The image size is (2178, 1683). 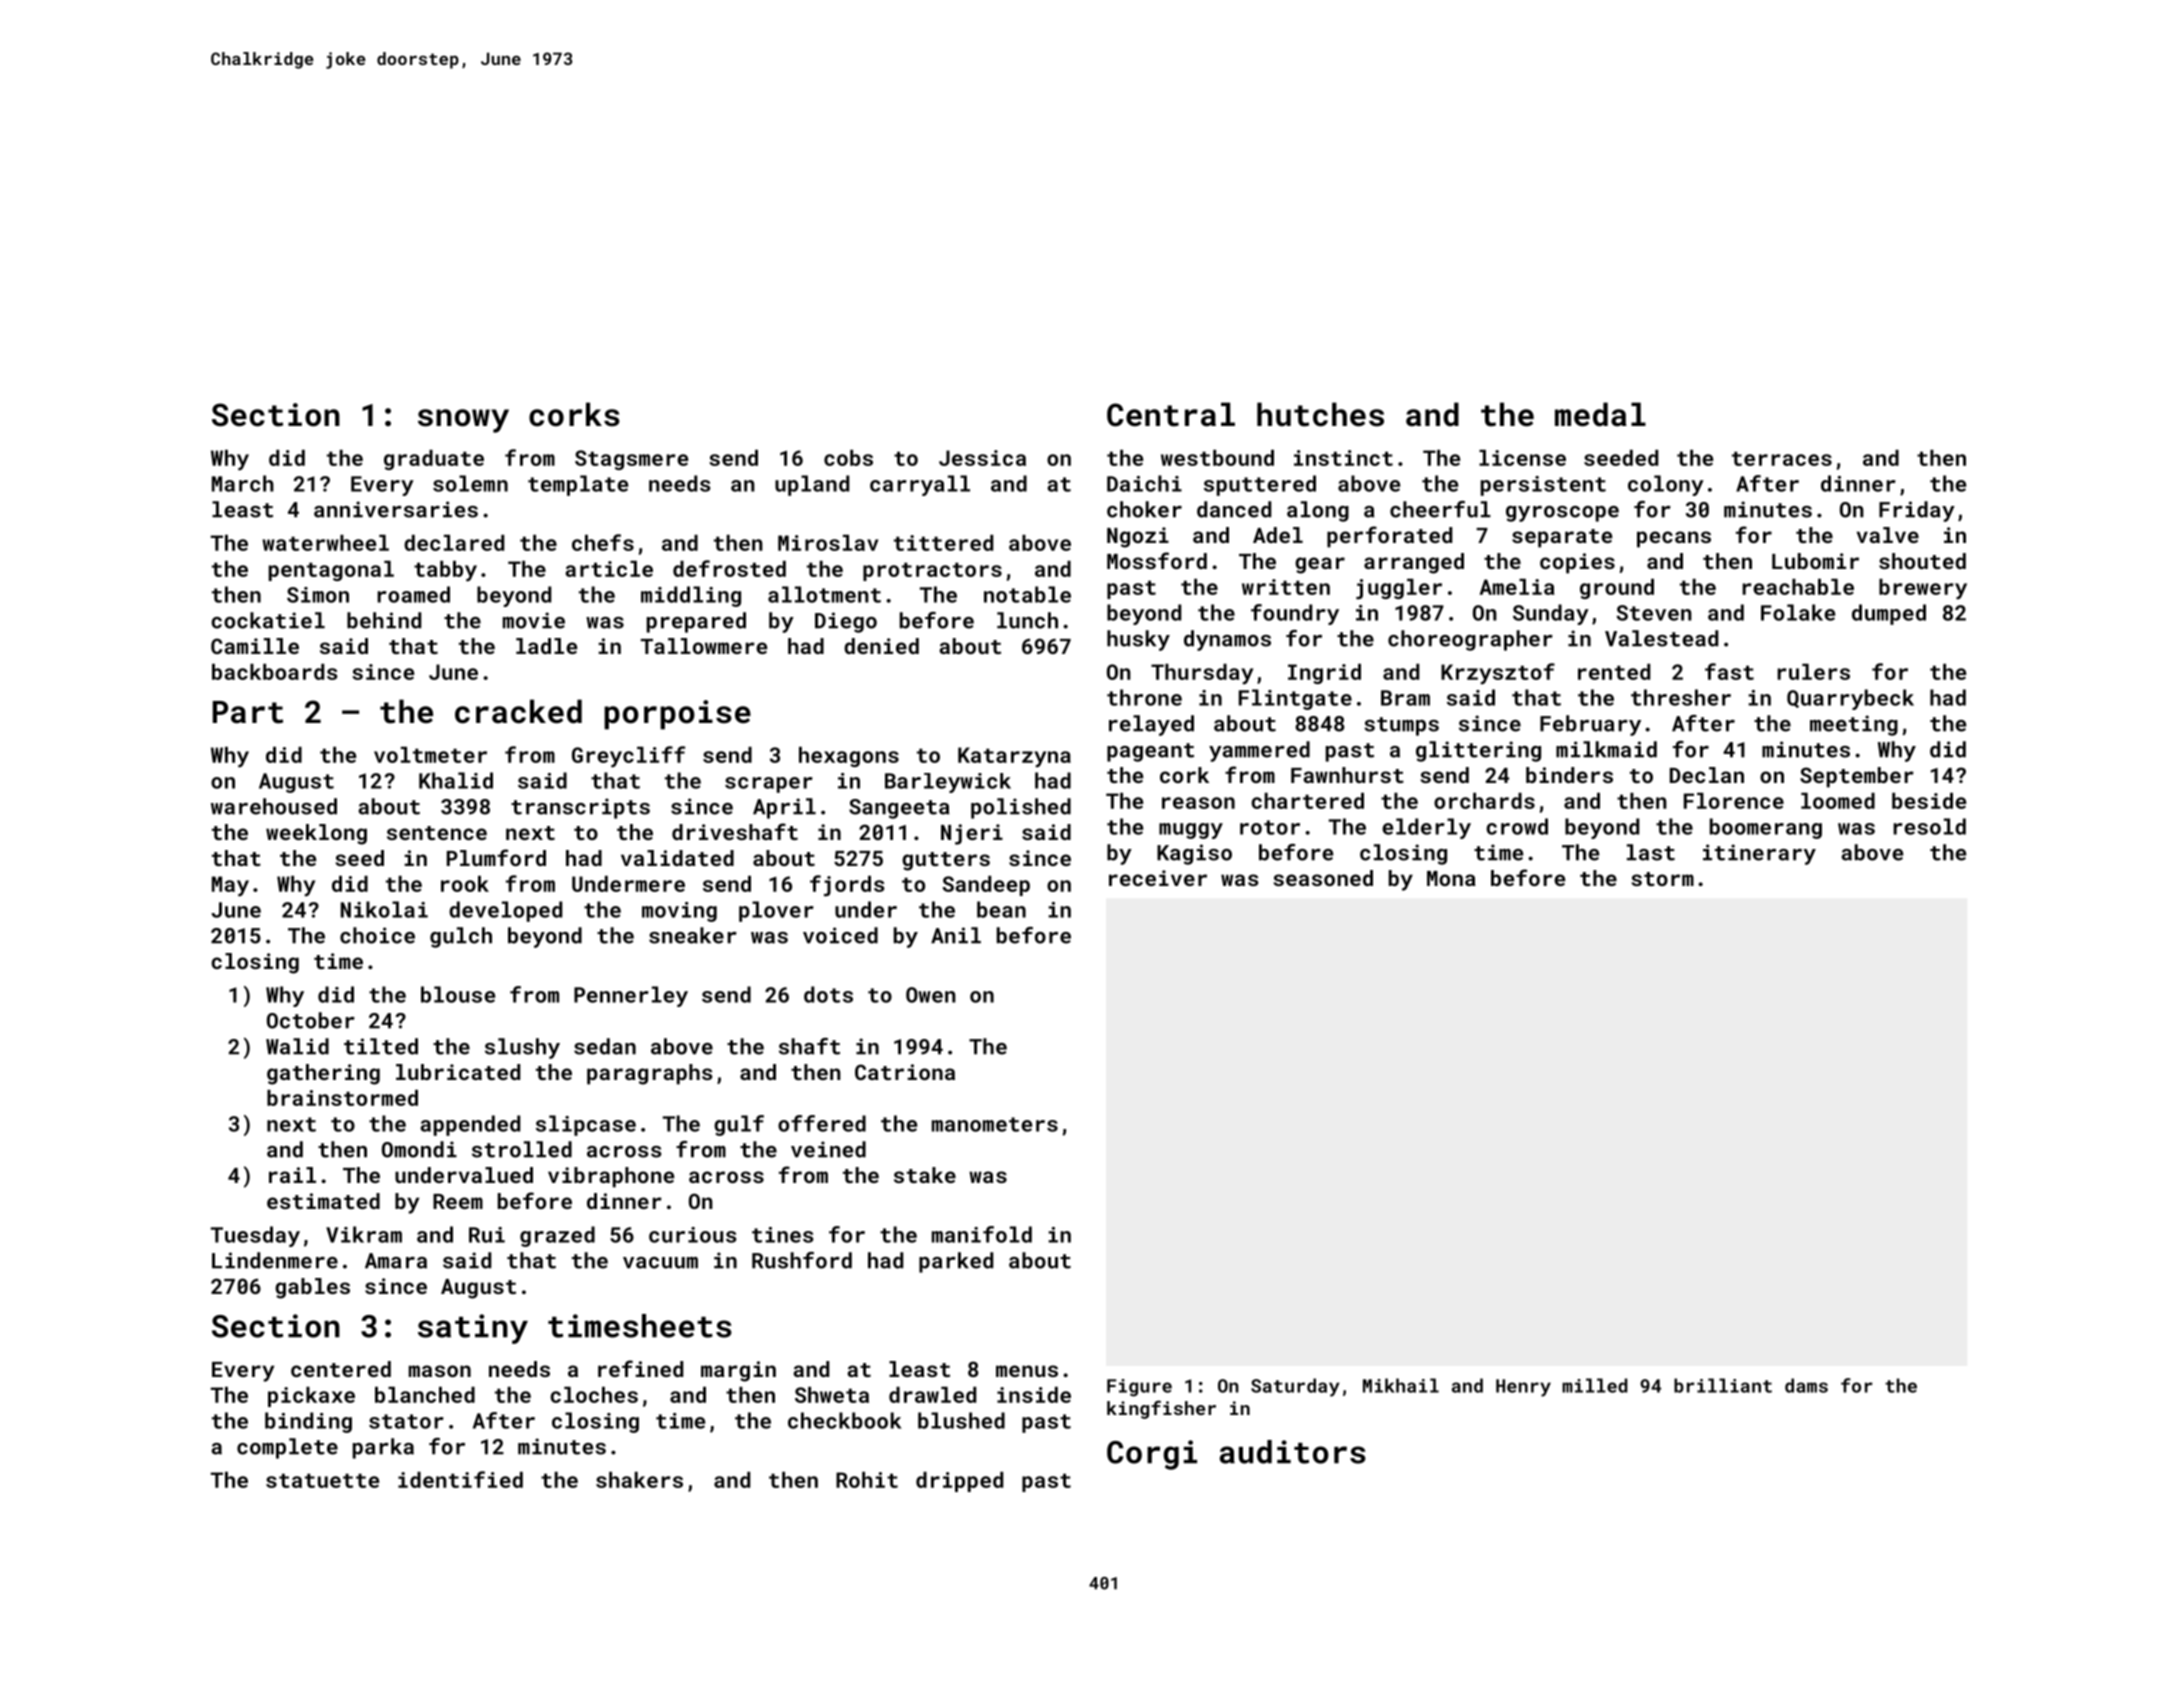 What do you see at coordinates (840, 935) in the screenshot?
I see `voiced` at bounding box center [840, 935].
